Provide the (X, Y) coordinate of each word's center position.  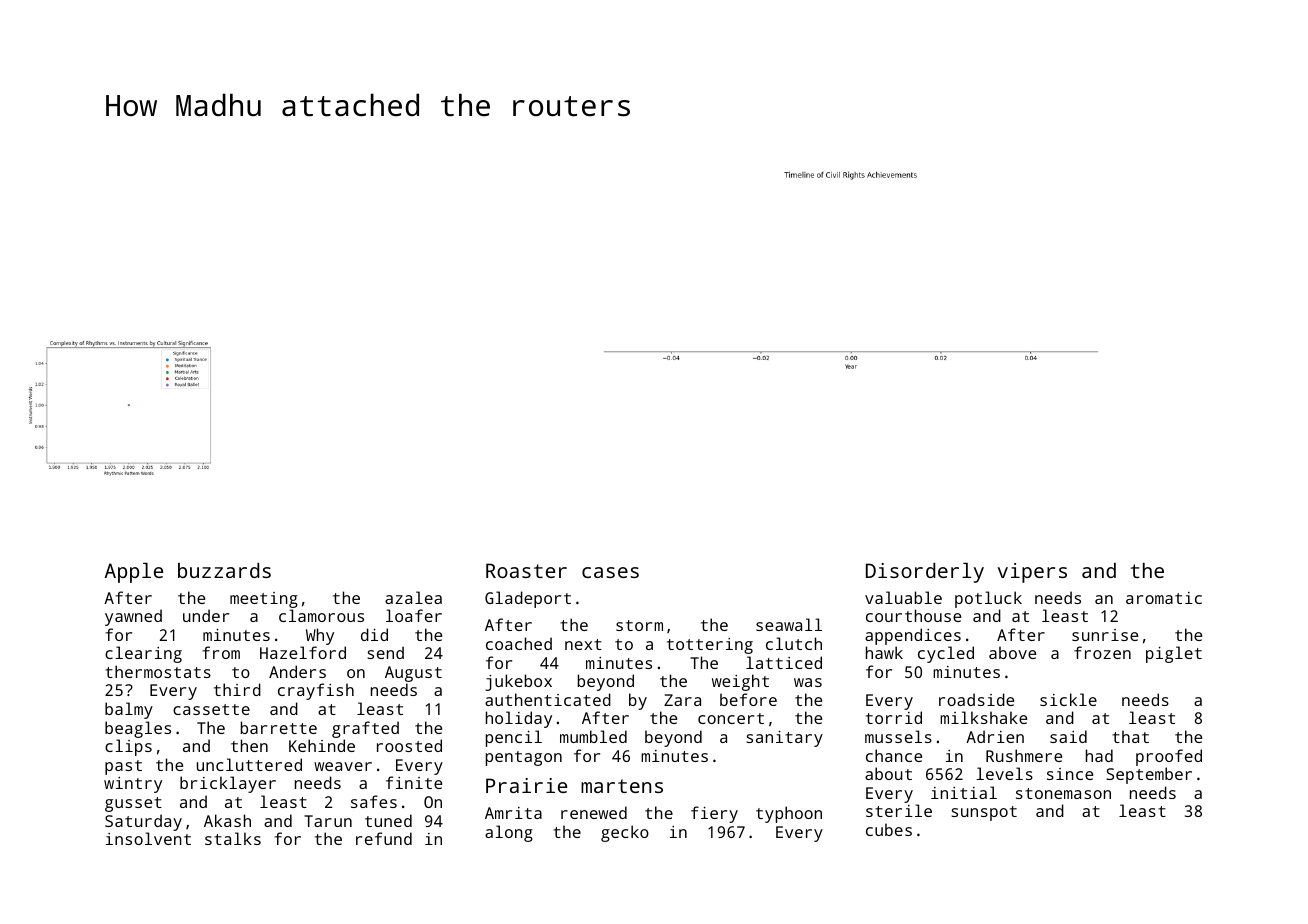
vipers (1032, 573)
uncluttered (249, 764)
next (583, 644)
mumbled (593, 736)
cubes (889, 829)
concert (731, 718)
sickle (1068, 699)
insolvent (148, 838)
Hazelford (303, 652)
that (1130, 736)
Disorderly (925, 573)
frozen (1102, 652)
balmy (129, 710)
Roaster (526, 570)
